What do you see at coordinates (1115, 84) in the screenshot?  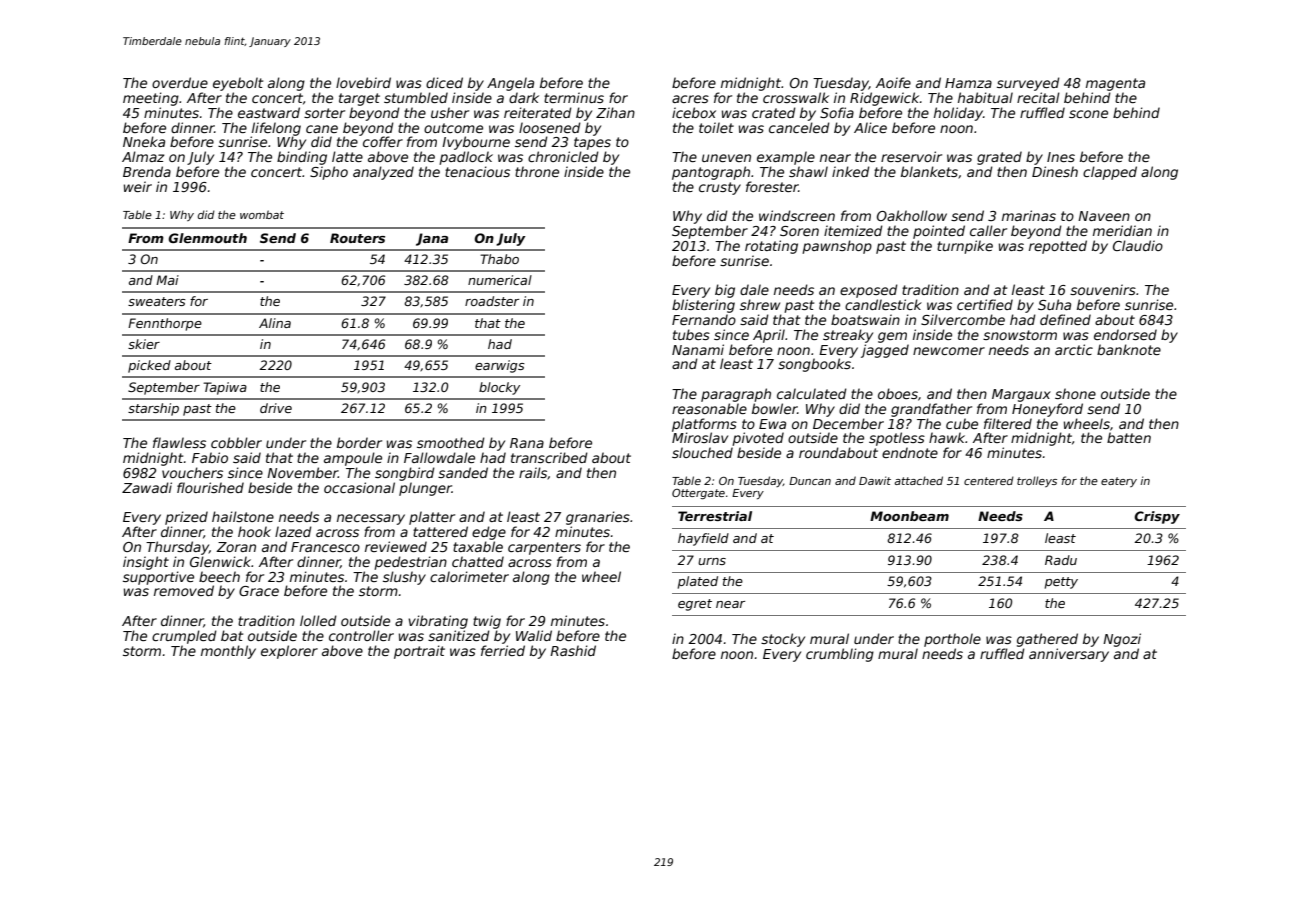 I see `magenta` at bounding box center [1115, 84].
